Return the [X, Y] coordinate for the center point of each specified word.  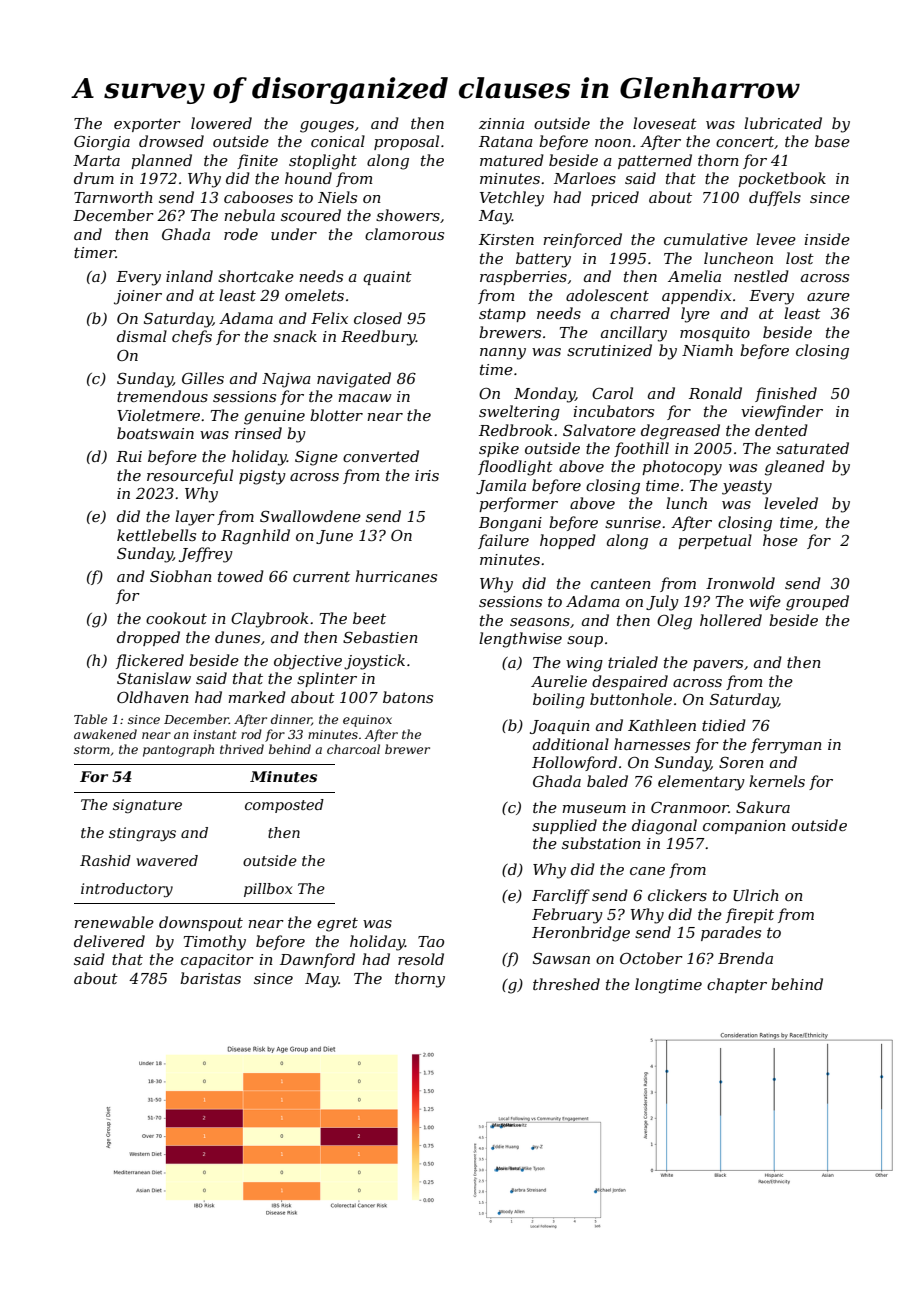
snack [295, 336]
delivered [109, 941]
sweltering [519, 413]
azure [828, 297]
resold [421, 959]
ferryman [786, 746]
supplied [564, 826]
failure [503, 541]
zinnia [501, 124]
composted [284, 806]
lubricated [783, 123]
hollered [731, 620]
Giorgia [102, 143]
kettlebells [156, 535]
